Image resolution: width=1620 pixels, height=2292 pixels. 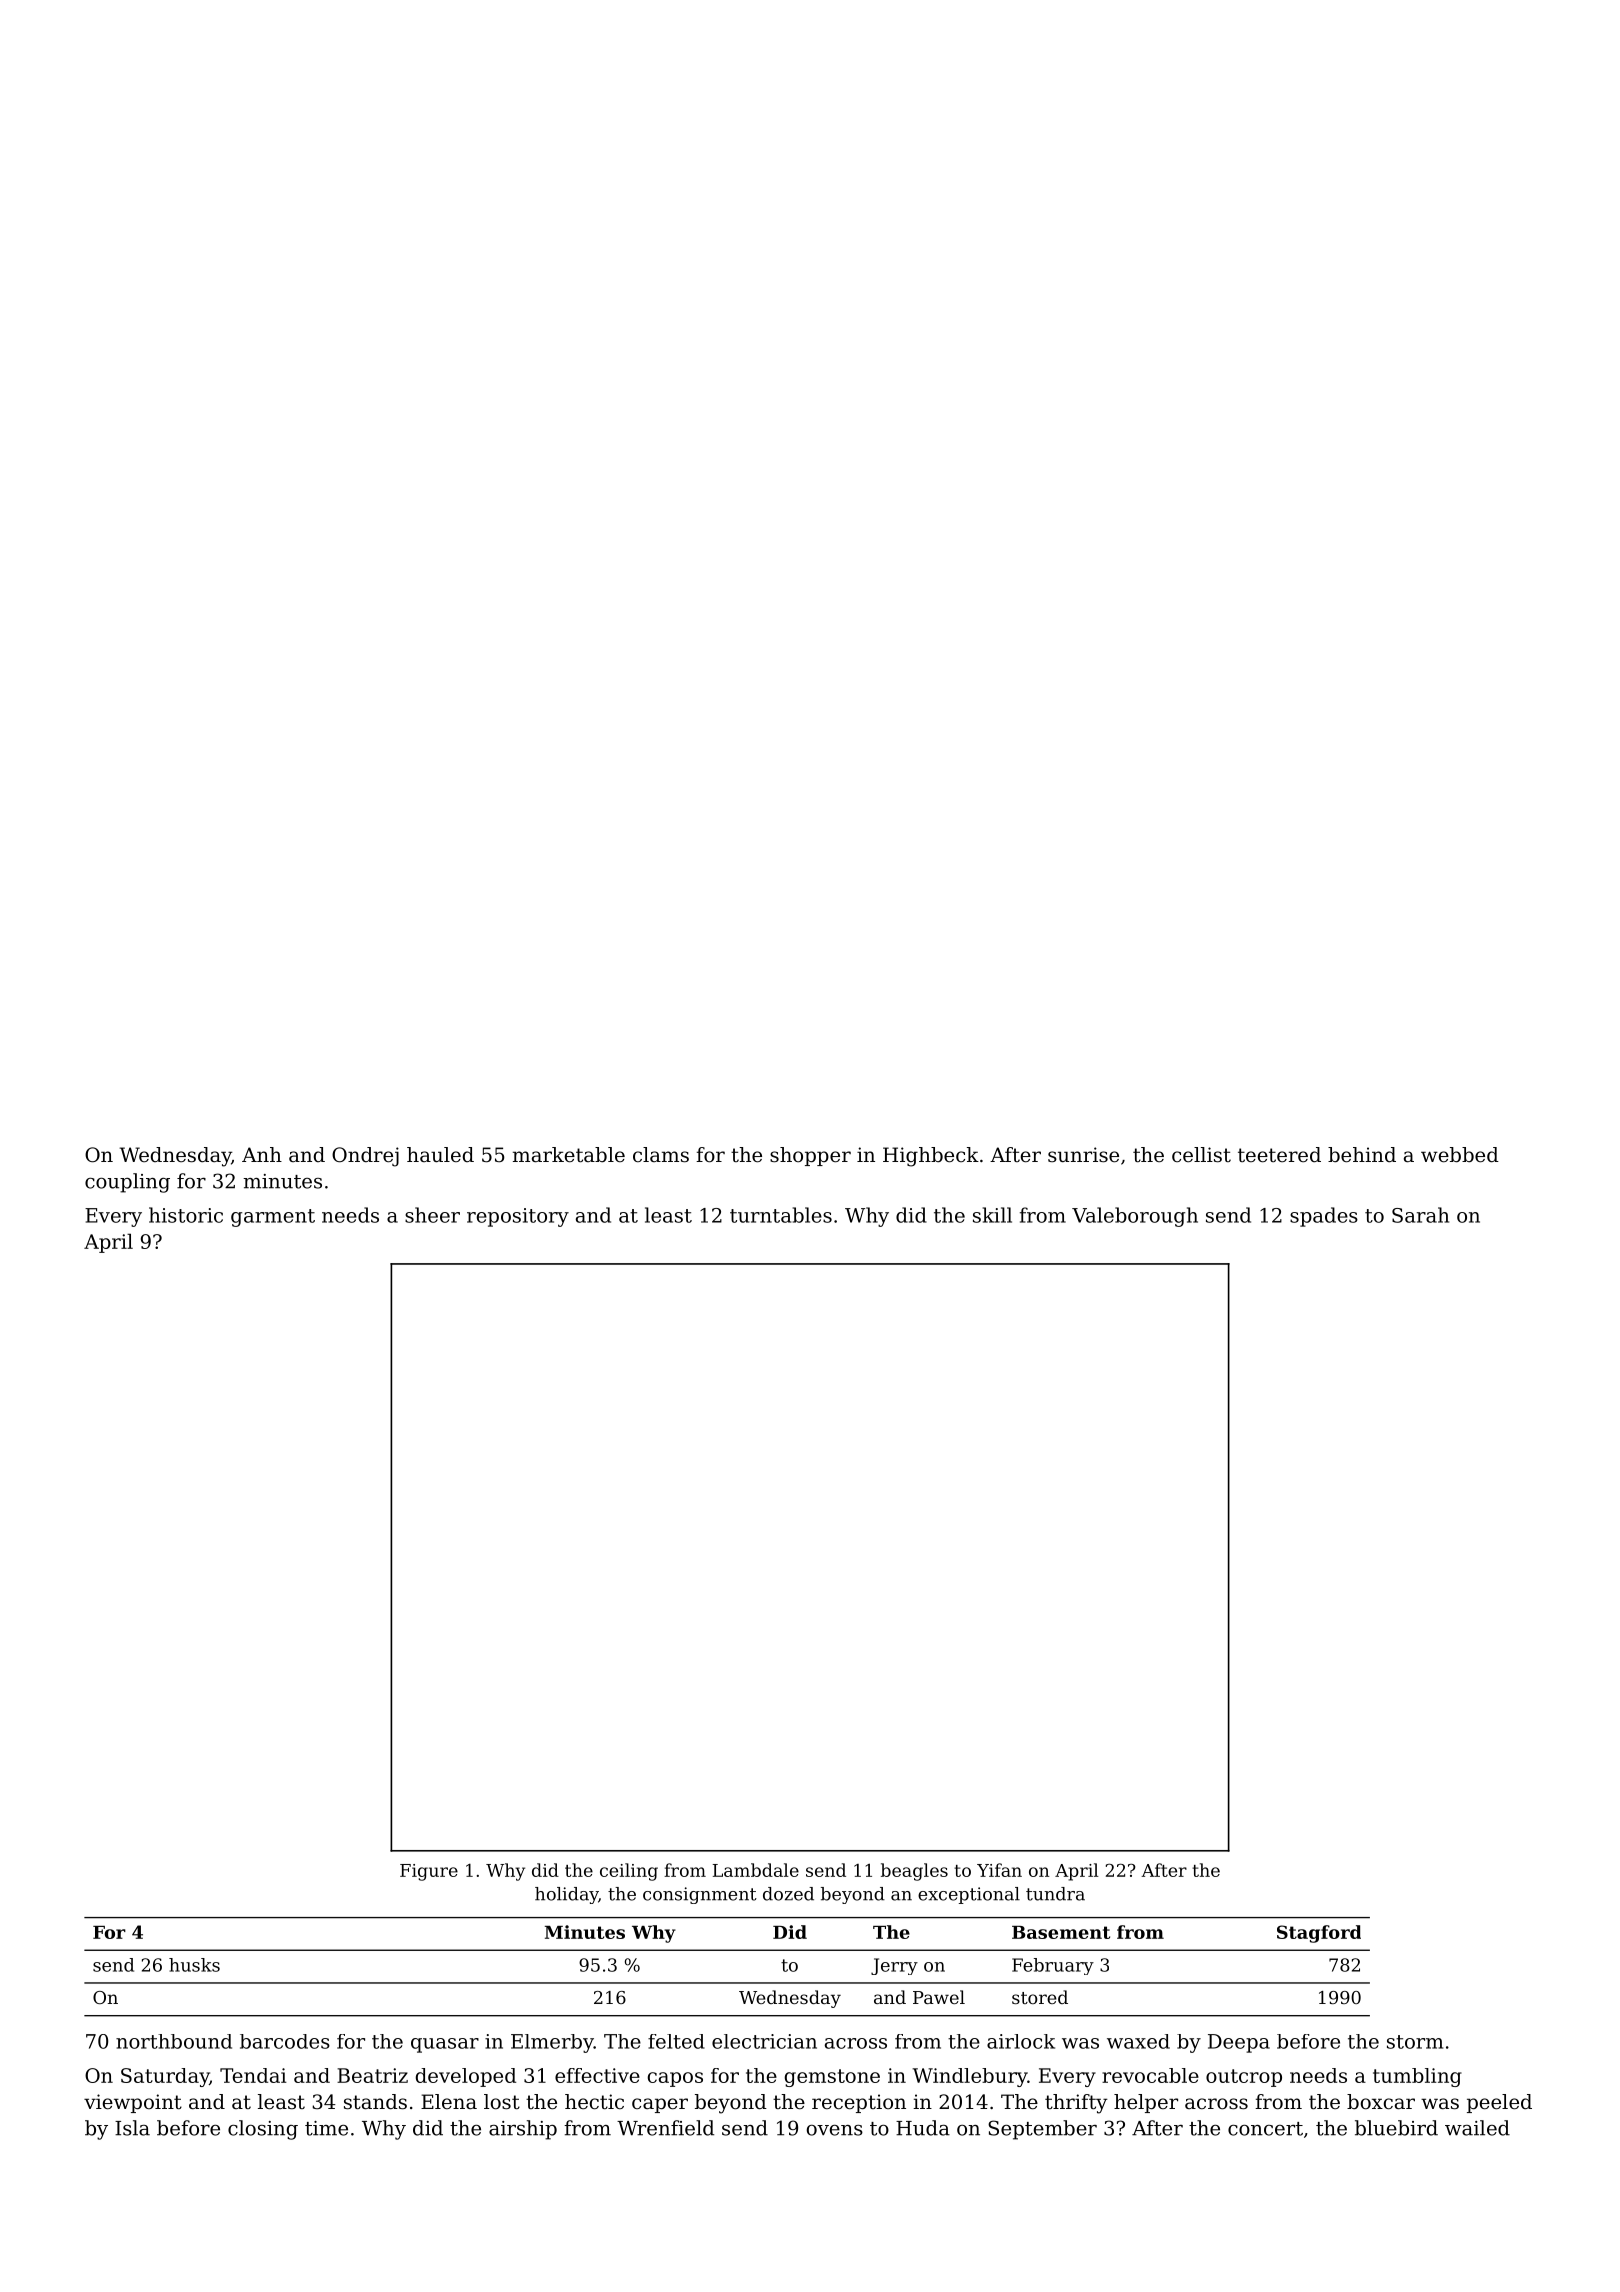 What do you see at coordinates (661, 1155) in the document?
I see `clams` at bounding box center [661, 1155].
